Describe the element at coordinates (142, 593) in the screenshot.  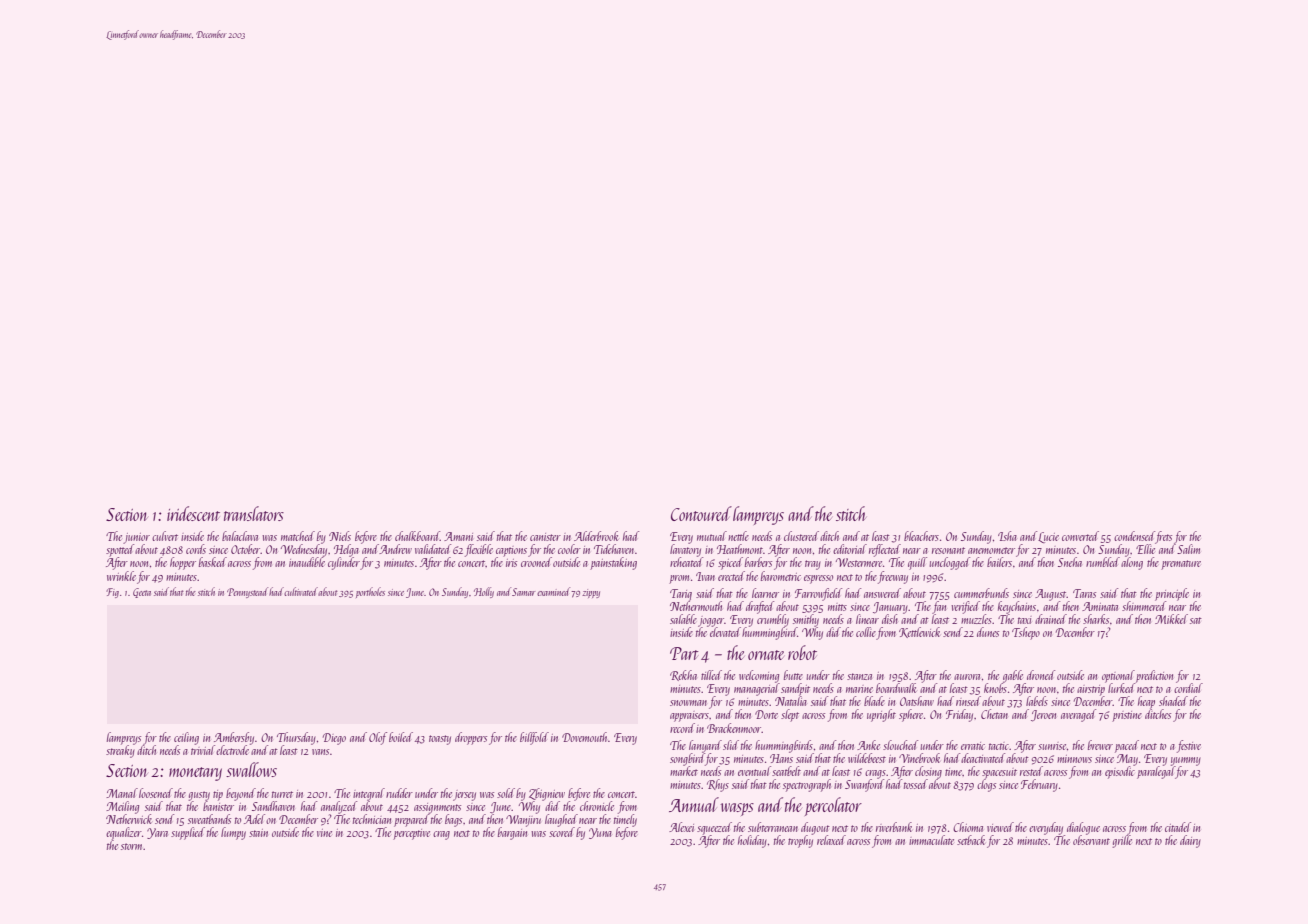
I see `Geeta` at that location.
